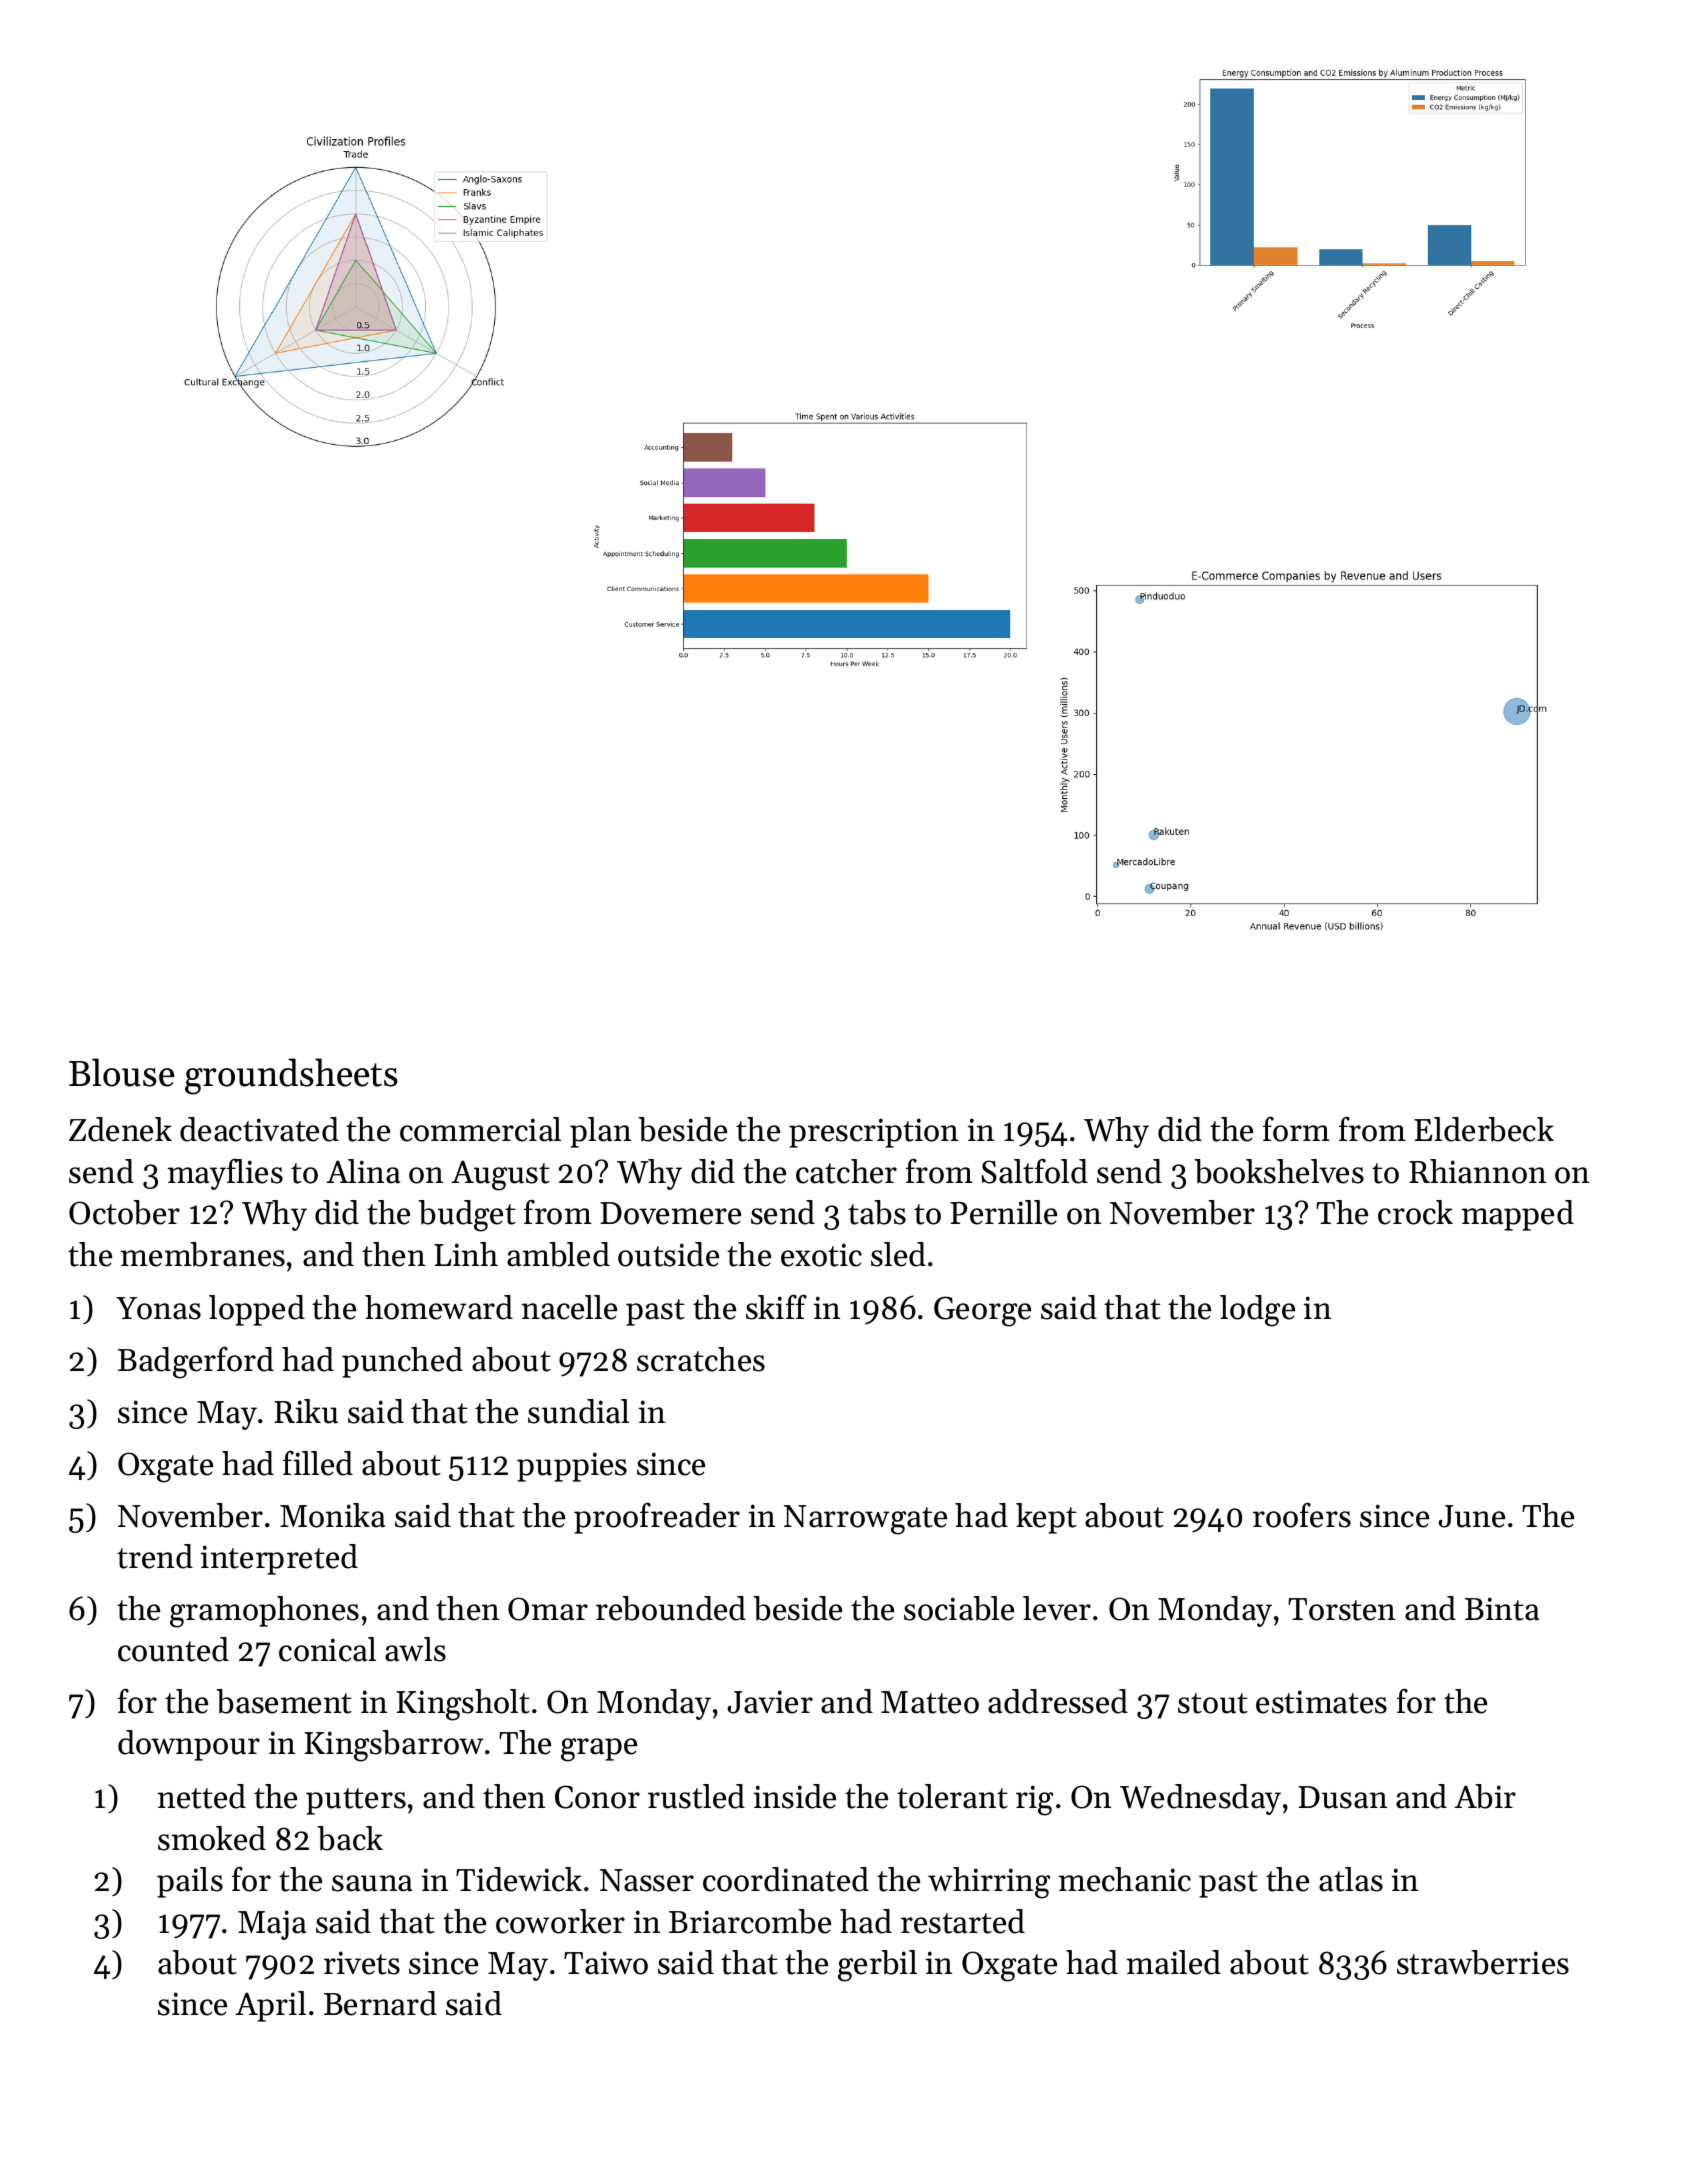  What do you see at coordinates (362, 1963) in the image?
I see `rivets` at bounding box center [362, 1963].
